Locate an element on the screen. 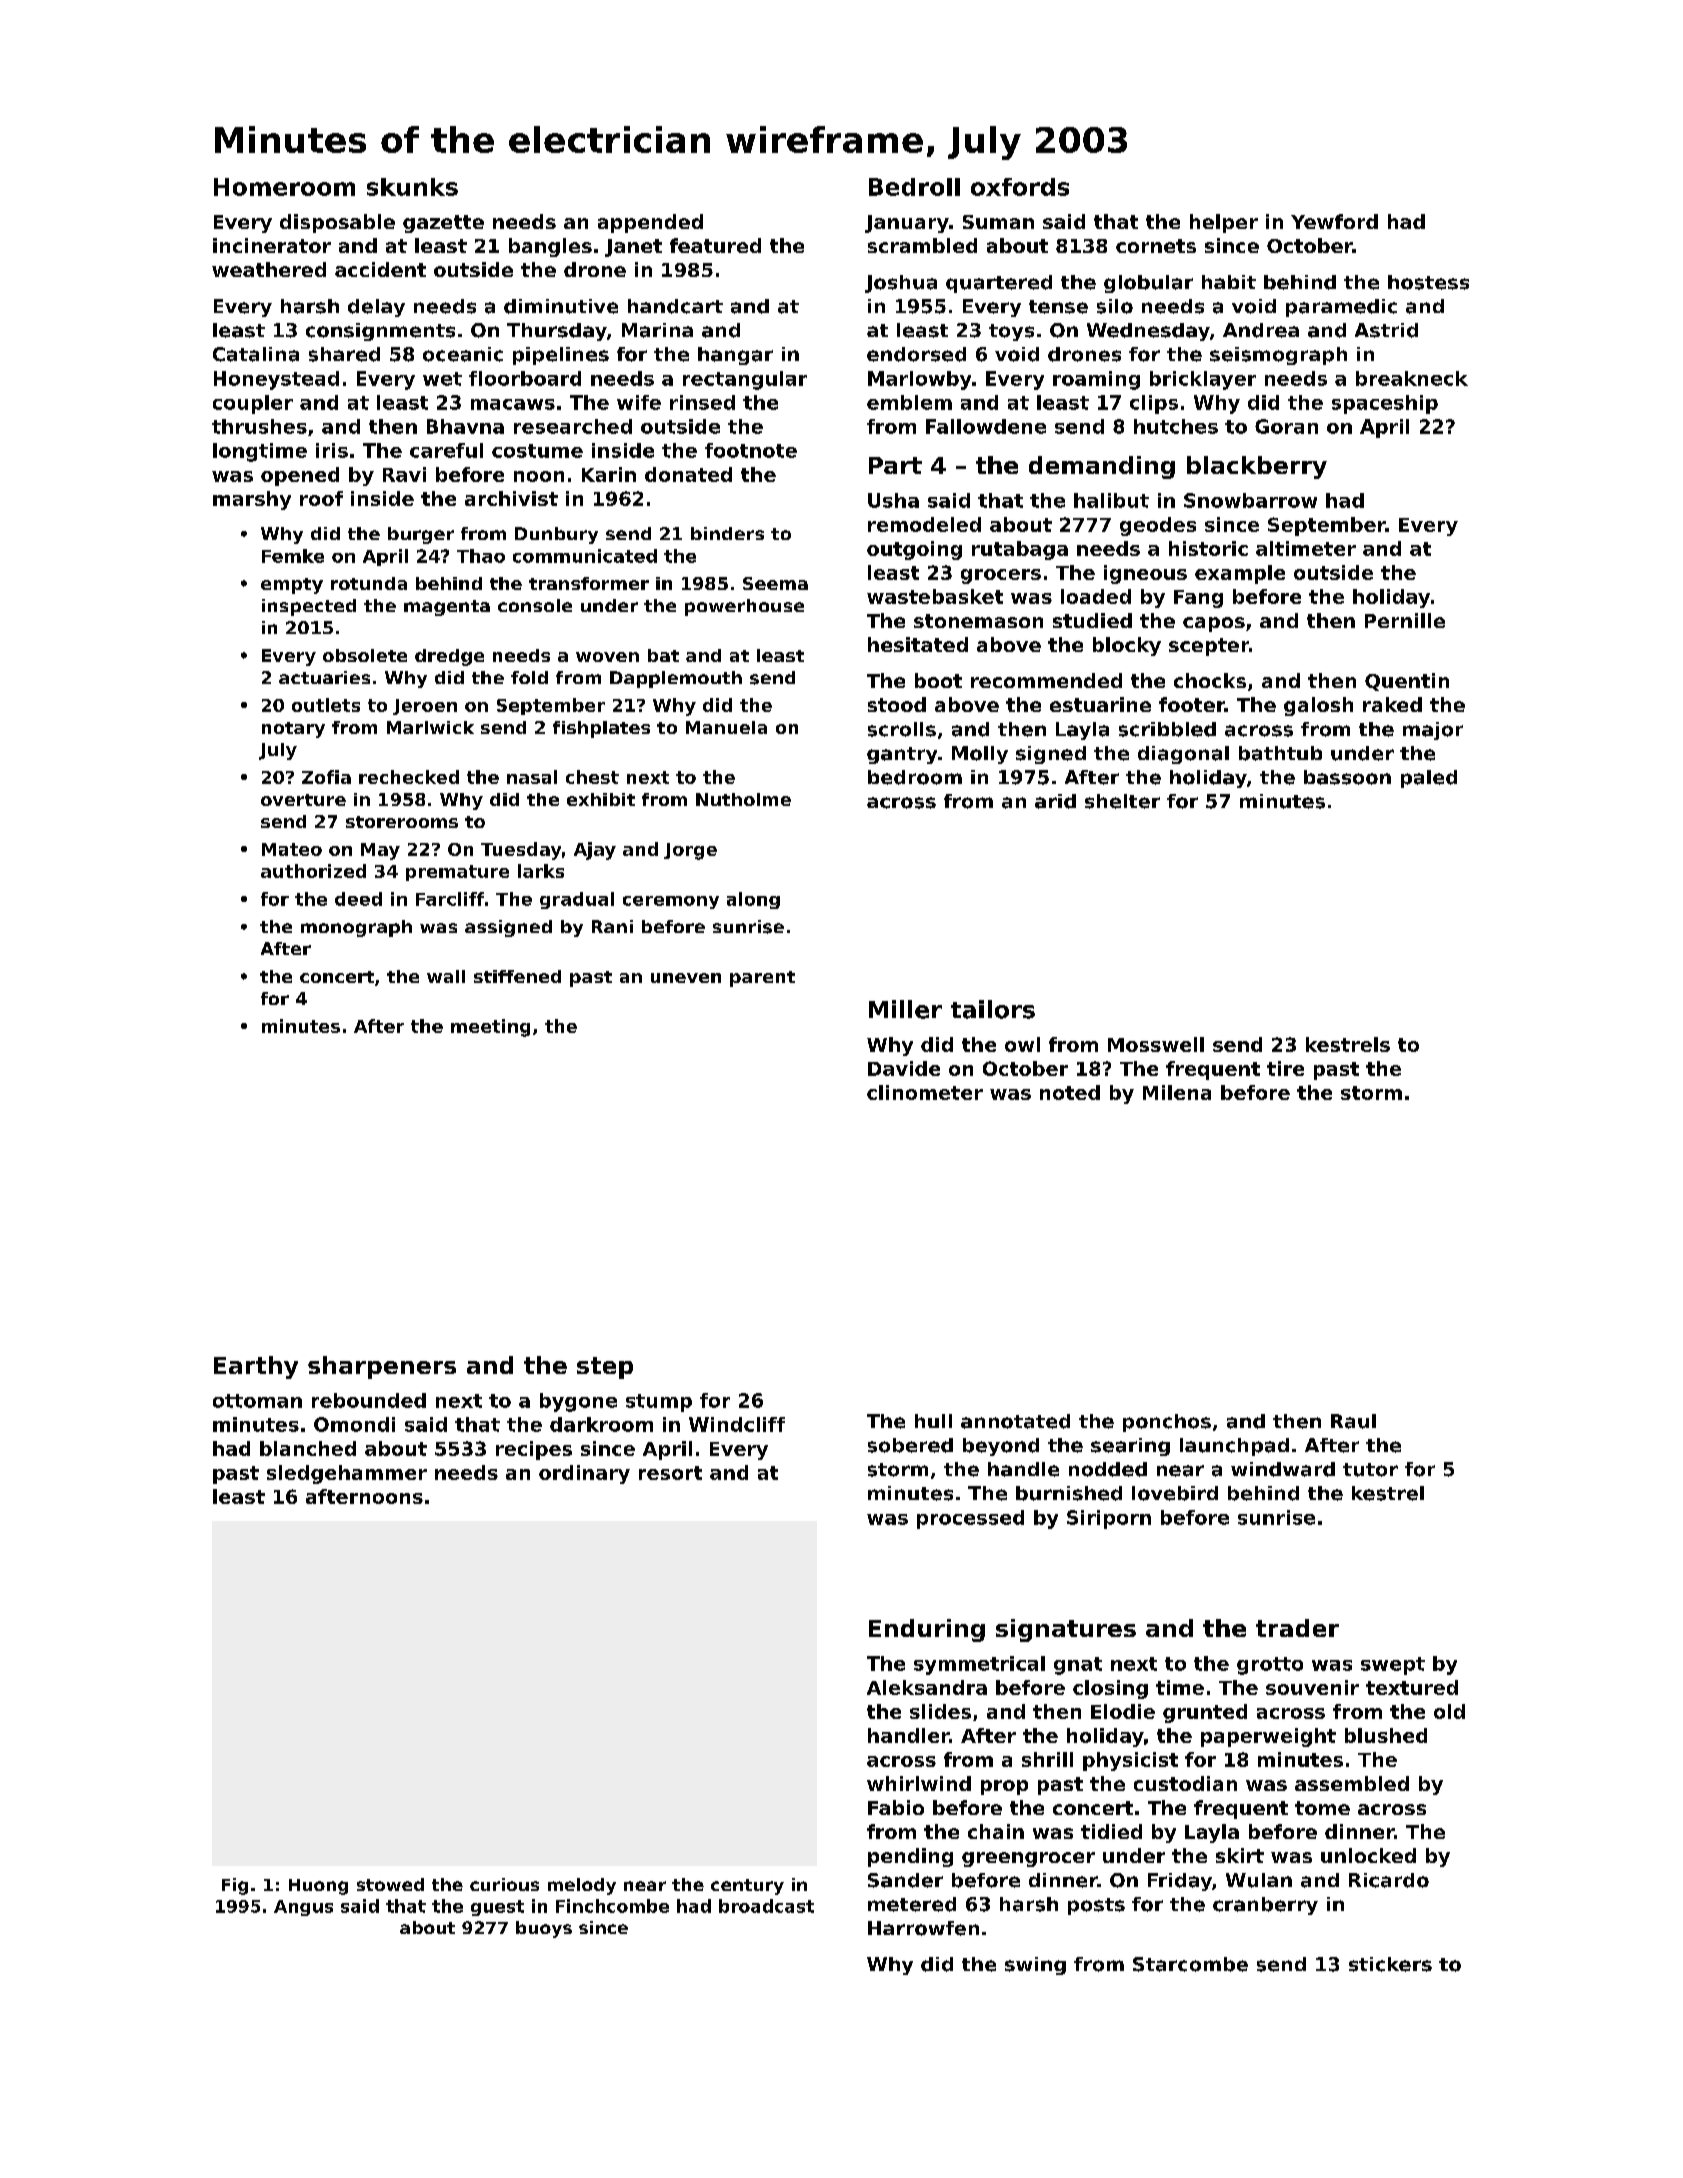 The height and width of the screenshot is (2178, 1683). tire is located at coordinates (1285, 1068).
